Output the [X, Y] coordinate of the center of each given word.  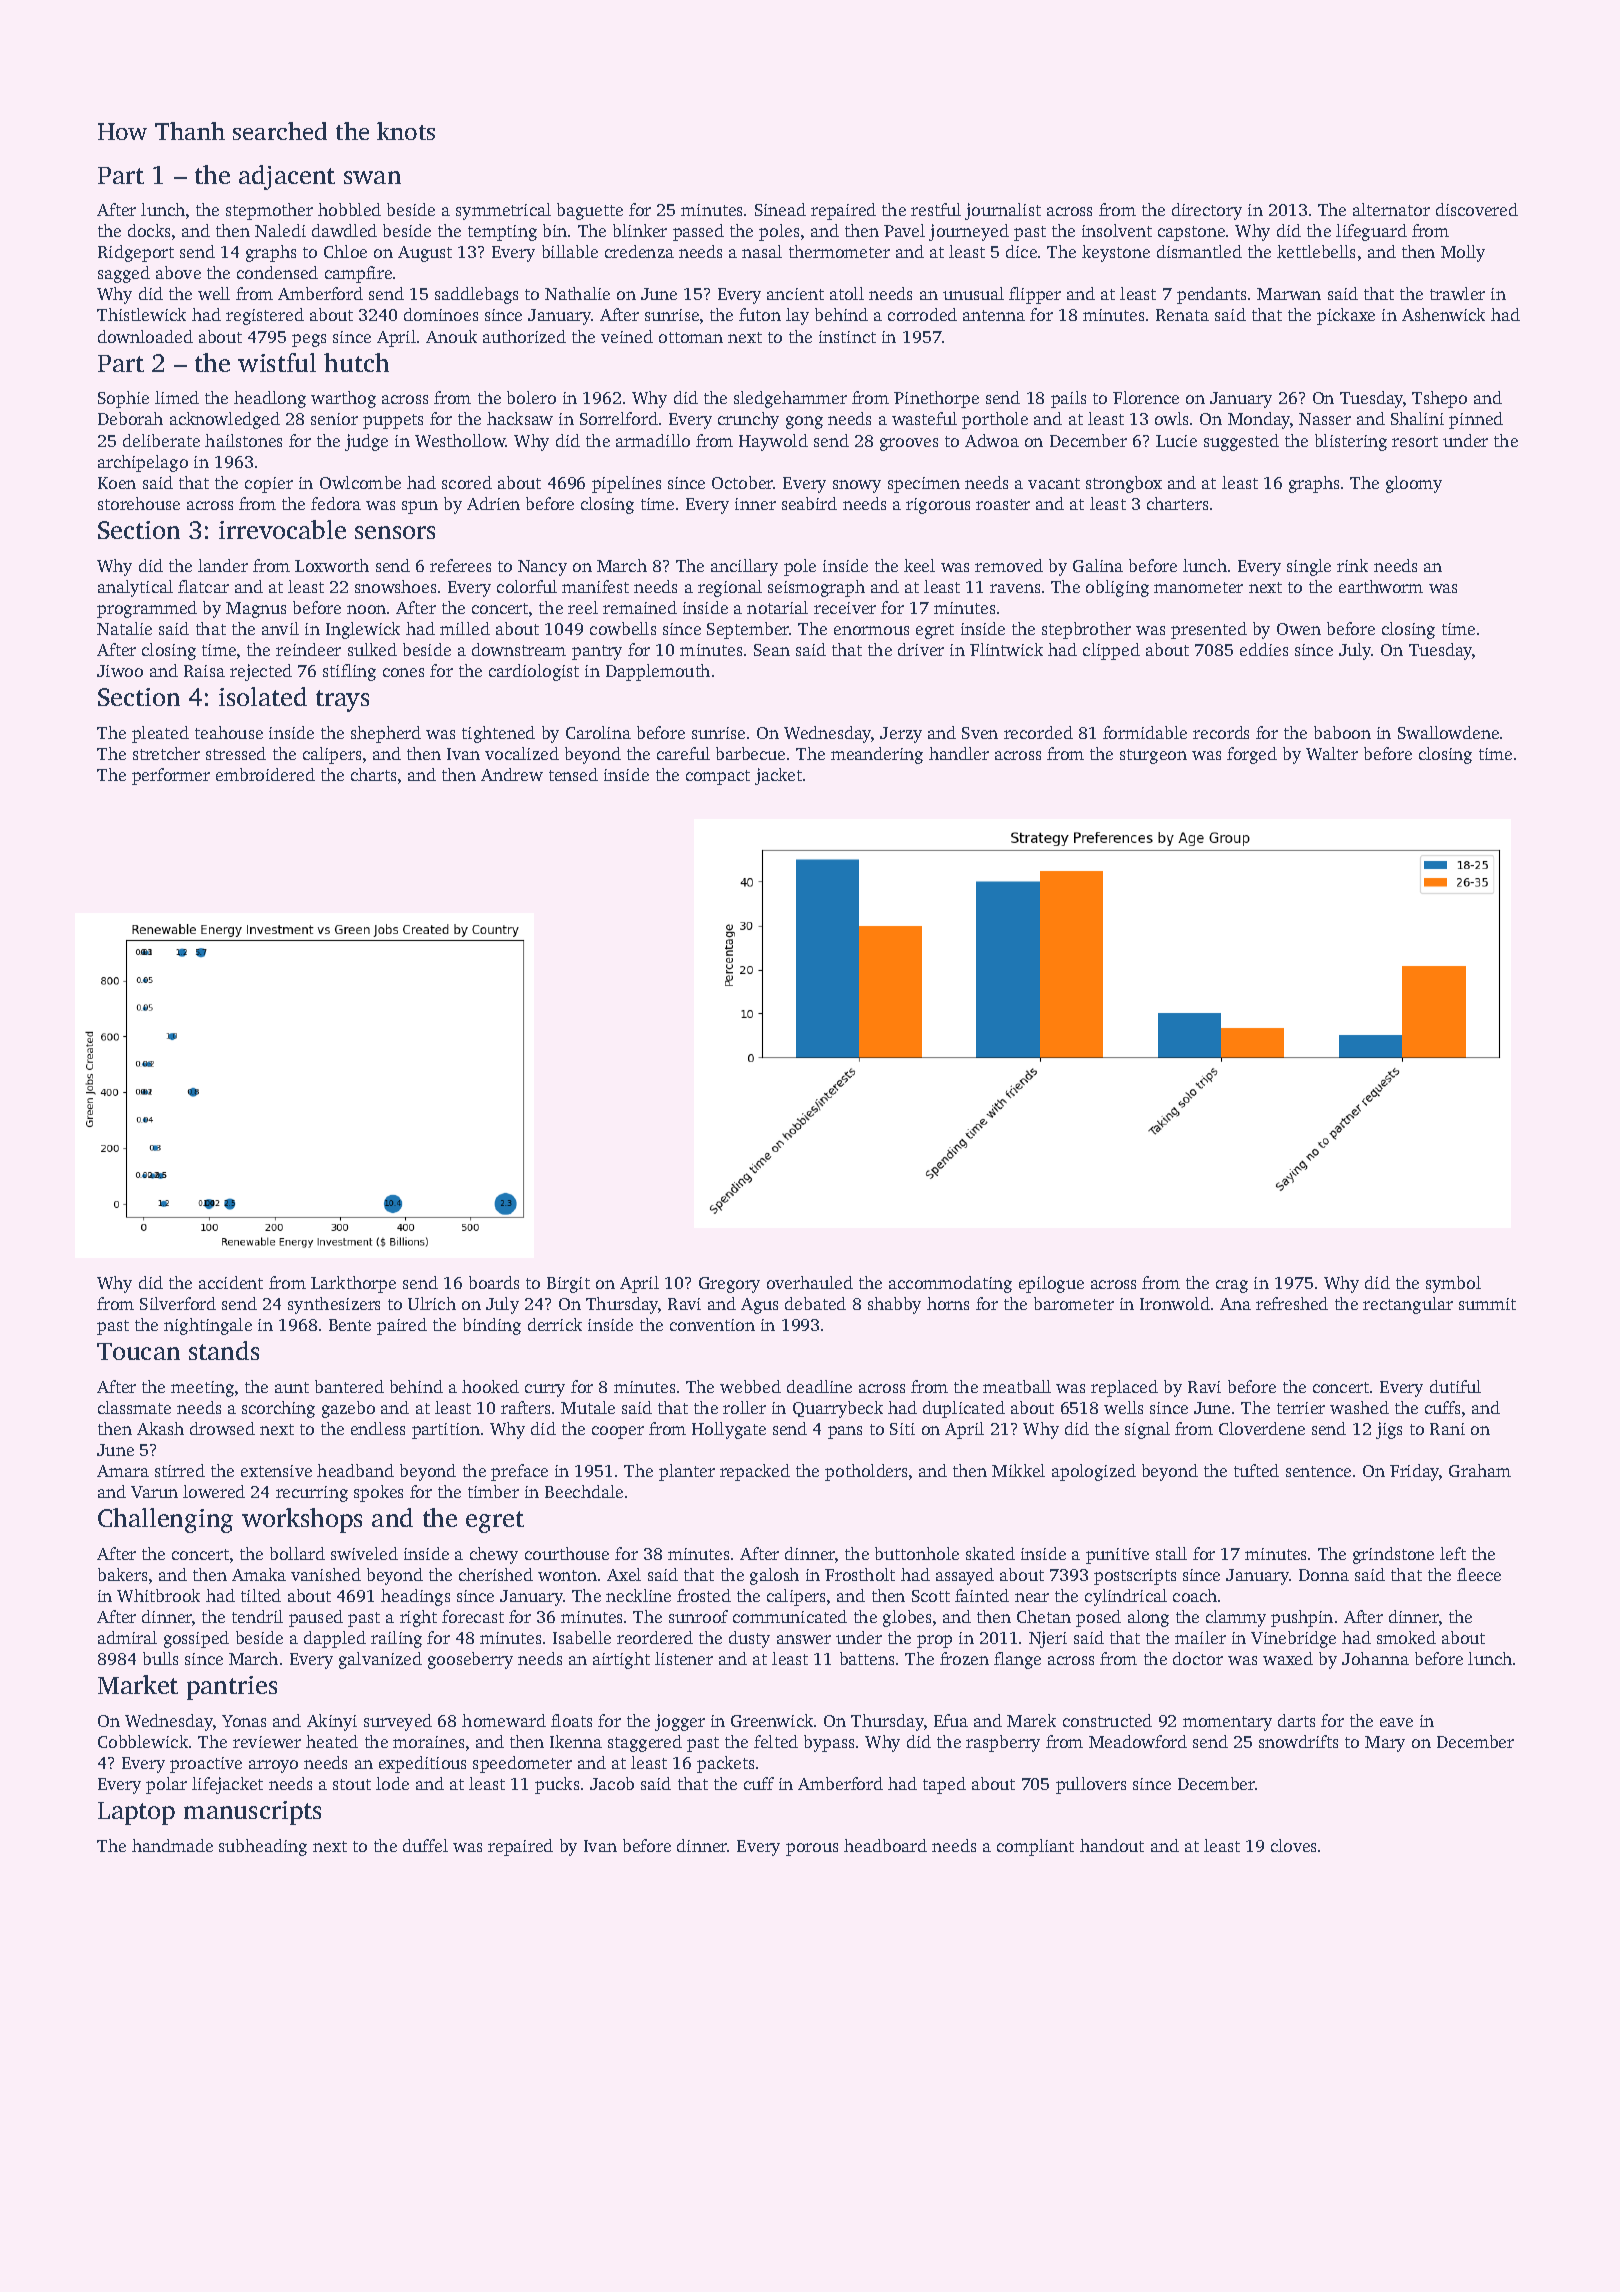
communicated [790, 1616]
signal [1147, 1430]
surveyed [398, 1722]
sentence [1318, 1471]
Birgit [568, 1285]
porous [812, 1849]
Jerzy [901, 735]
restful [936, 209]
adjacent [287, 177]
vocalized [522, 753]
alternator [1391, 209]
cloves [1293, 1845]
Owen [1299, 629]
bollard [297, 1553]
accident [231, 1282]
